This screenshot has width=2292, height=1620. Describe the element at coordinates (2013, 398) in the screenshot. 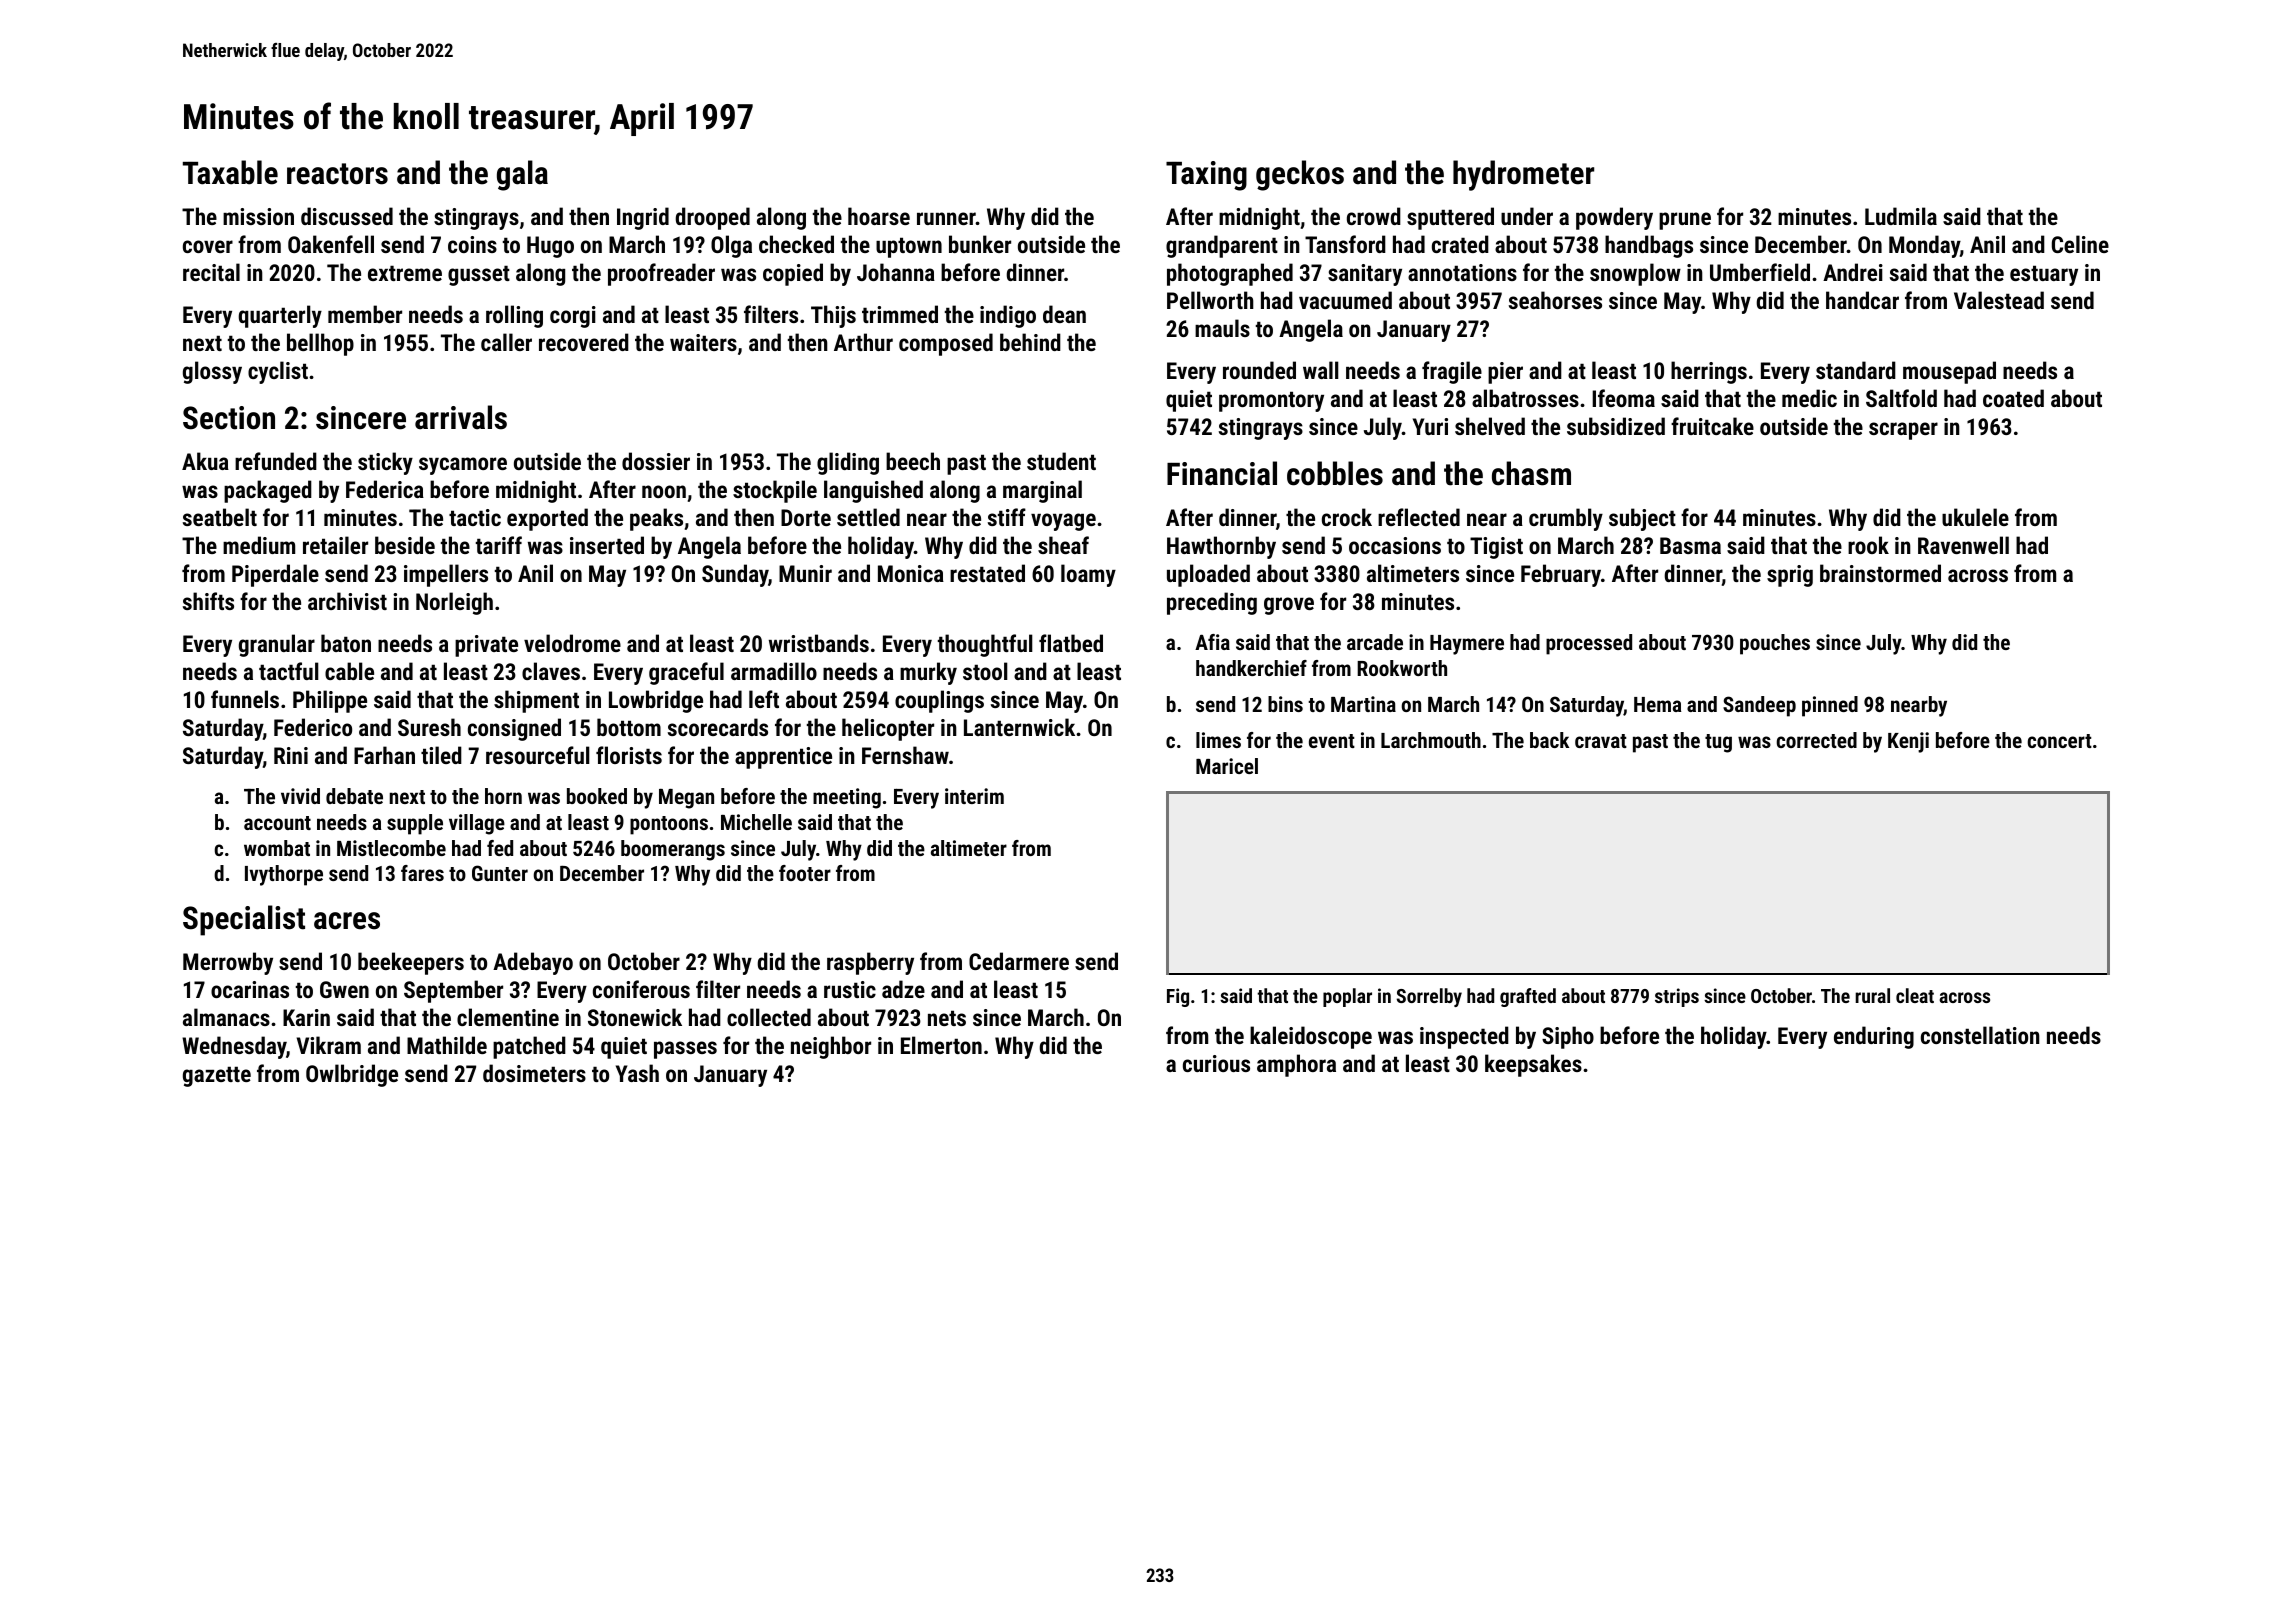

I see `coated` at that location.
